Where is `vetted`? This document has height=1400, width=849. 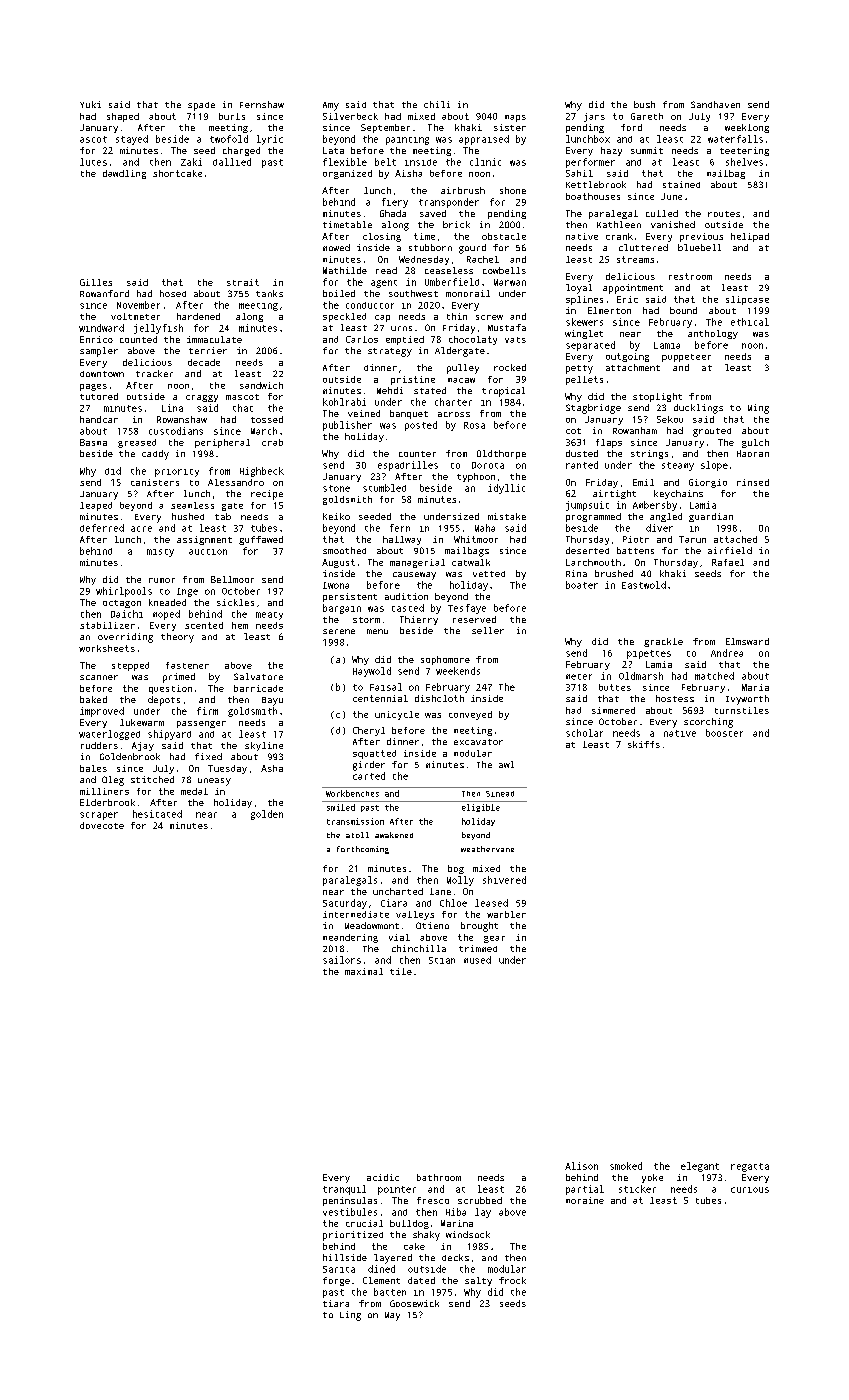
vetted is located at coordinates (489, 574).
